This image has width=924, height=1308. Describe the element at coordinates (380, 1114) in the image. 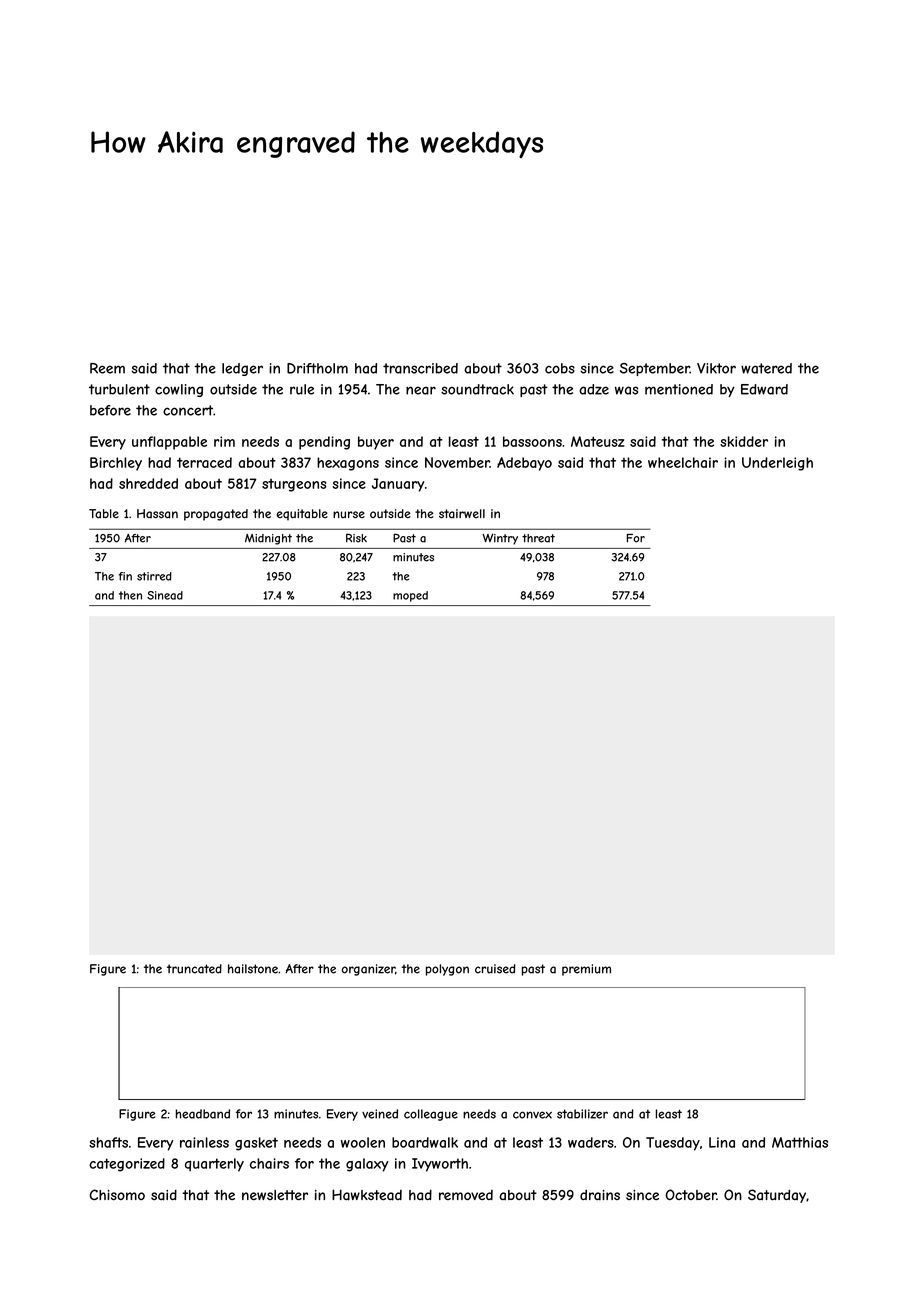

I see `veined` at that location.
